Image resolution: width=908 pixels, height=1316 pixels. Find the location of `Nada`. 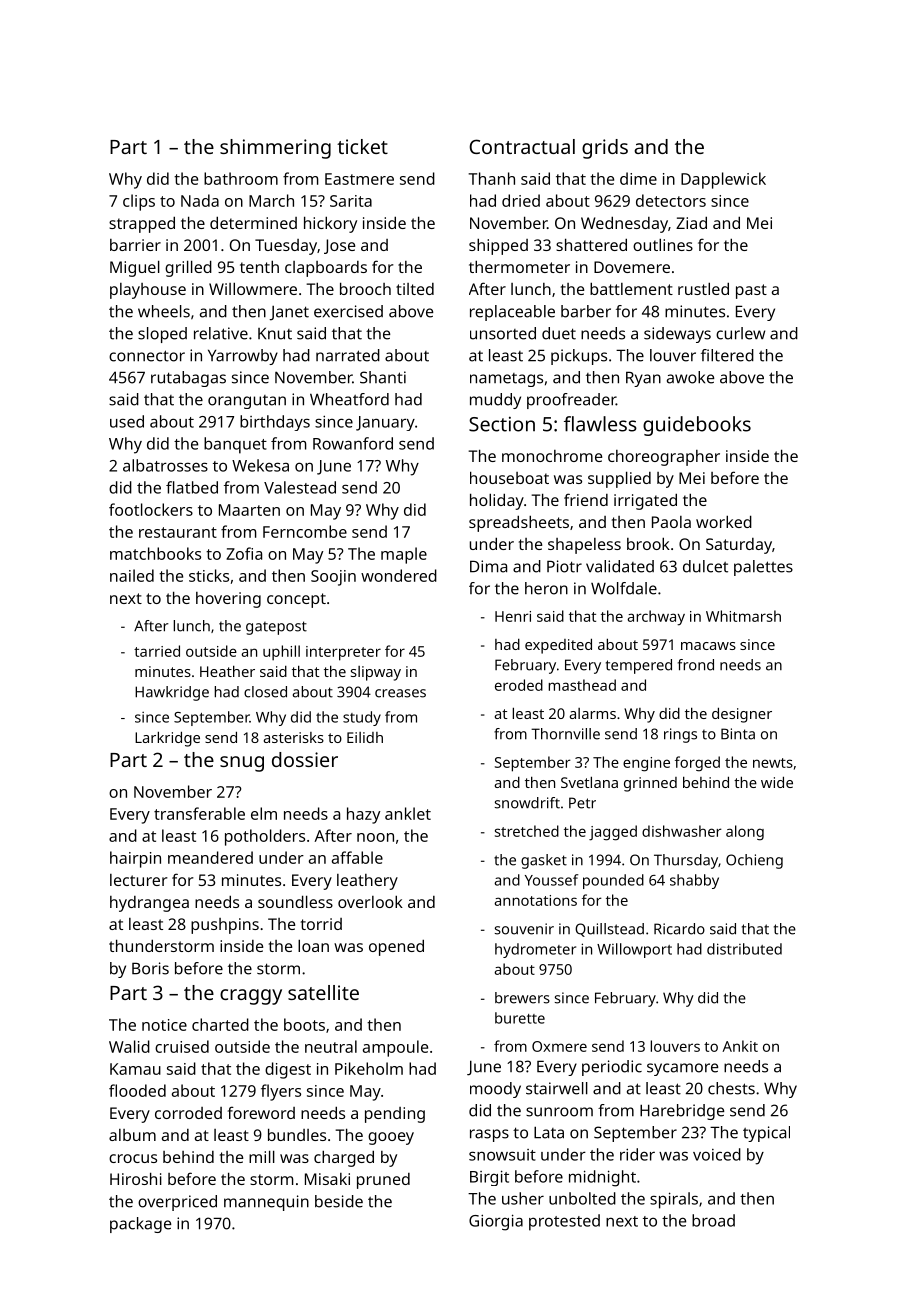

Nada is located at coordinates (200, 200).
